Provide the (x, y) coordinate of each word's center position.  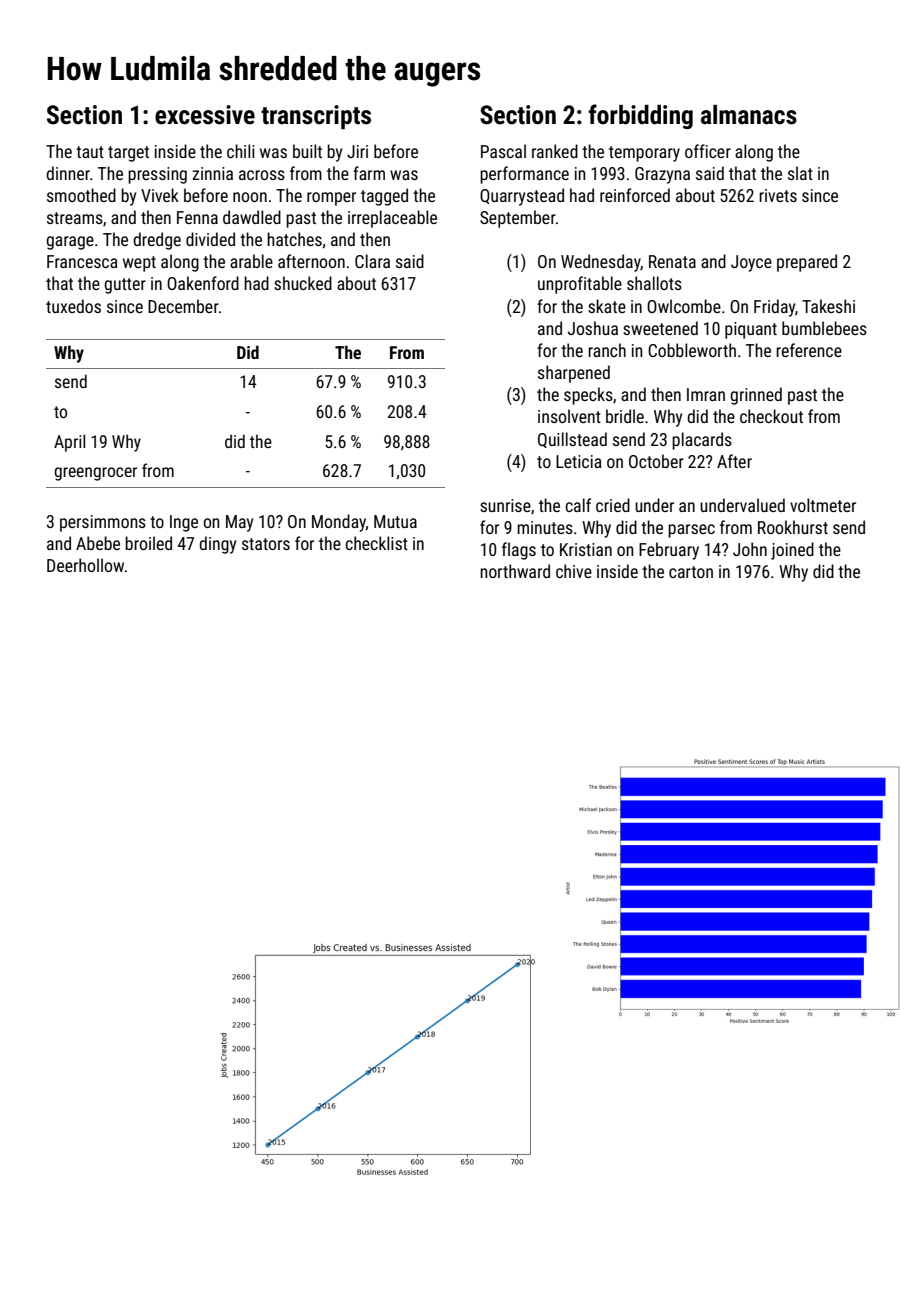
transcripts (316, 117)
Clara (372, 261)
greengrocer (95, 474)
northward (515, 571)
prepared (807, 263)
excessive (205, 115)
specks (588, 396)
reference (809, 350)
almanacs (749, 115)
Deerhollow (85, 565)
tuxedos (73, 306)
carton (691, 572)
